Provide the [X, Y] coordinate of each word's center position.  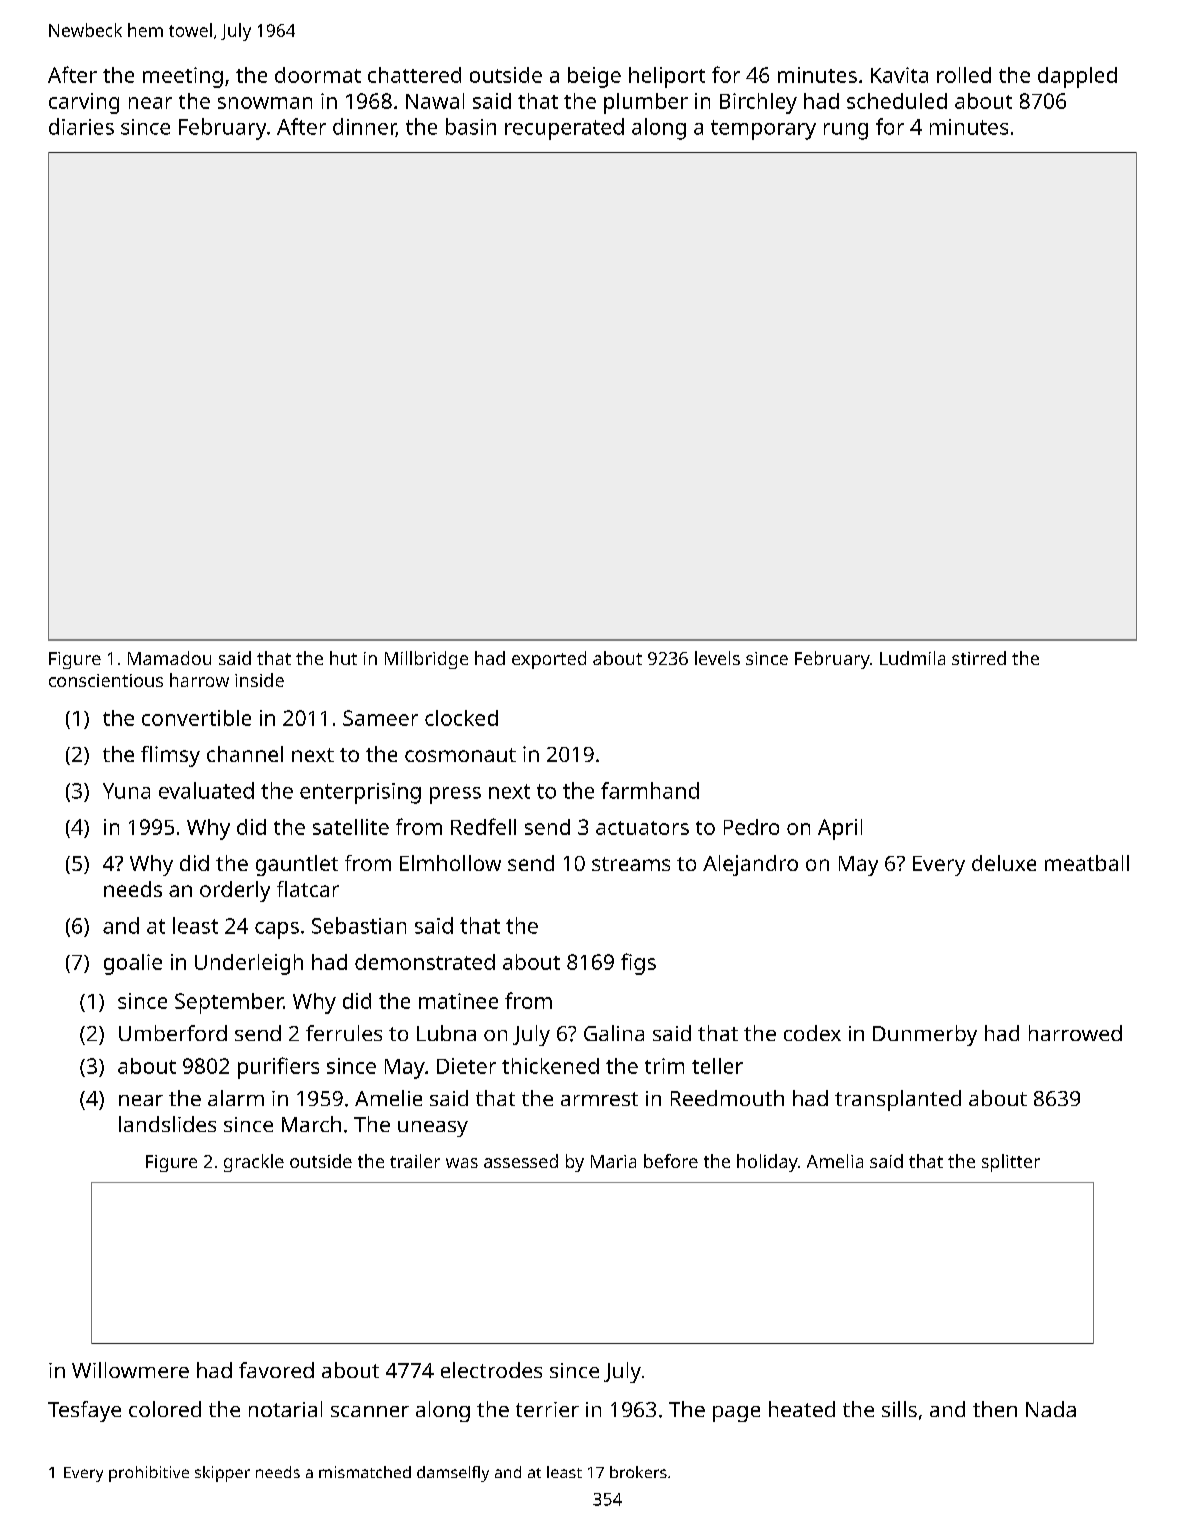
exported [549, 660]
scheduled [897, 101]
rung [846, 131]
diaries [81, 126]
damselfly [453, 1474]
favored [276, 1370]
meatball [1087, 863]
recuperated [564, 129]
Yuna [126, 791]
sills [899, 1409]
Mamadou [169, 658]
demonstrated [425, 962]
